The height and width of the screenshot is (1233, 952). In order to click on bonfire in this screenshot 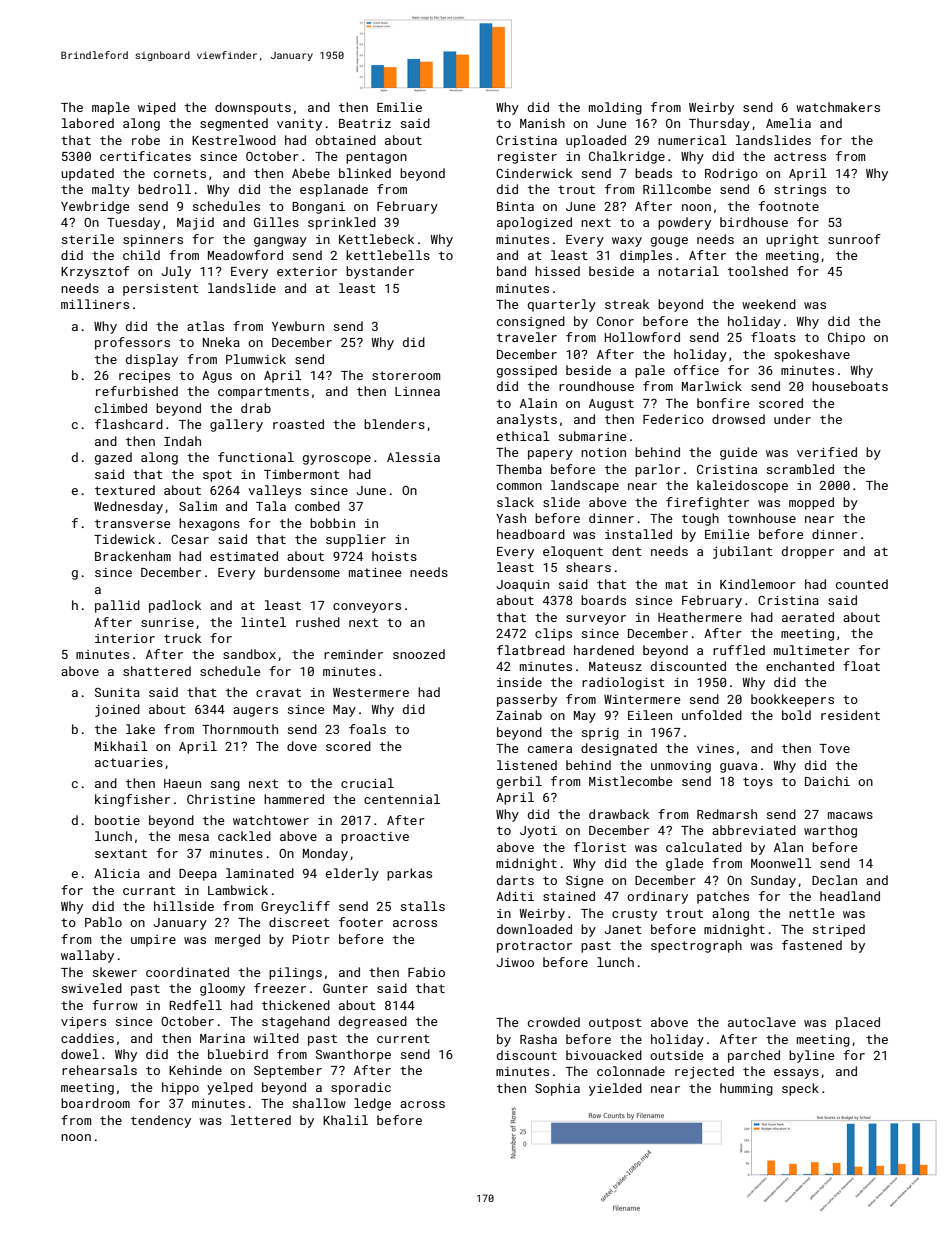, I will do `click(723, 403)`.
